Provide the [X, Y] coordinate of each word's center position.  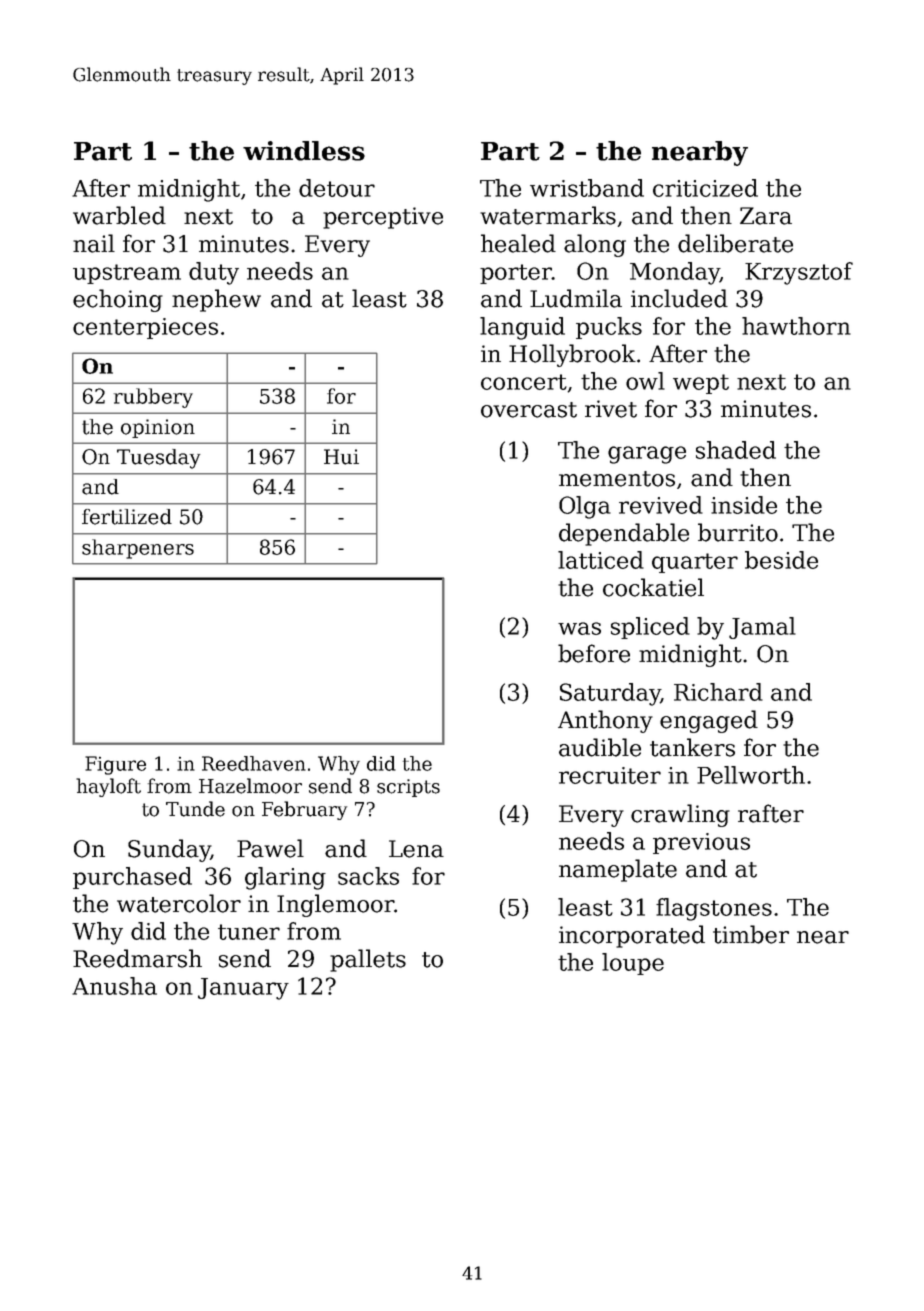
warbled [119, 215]
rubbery [153, 398]
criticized [705, 188]
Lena [416, 849]
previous [701, 843]
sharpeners [138, 549]
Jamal [762, 628]
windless [304, 151]
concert [524, 382]
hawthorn [796, 326]
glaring [285, 878]
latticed [601, 560]
